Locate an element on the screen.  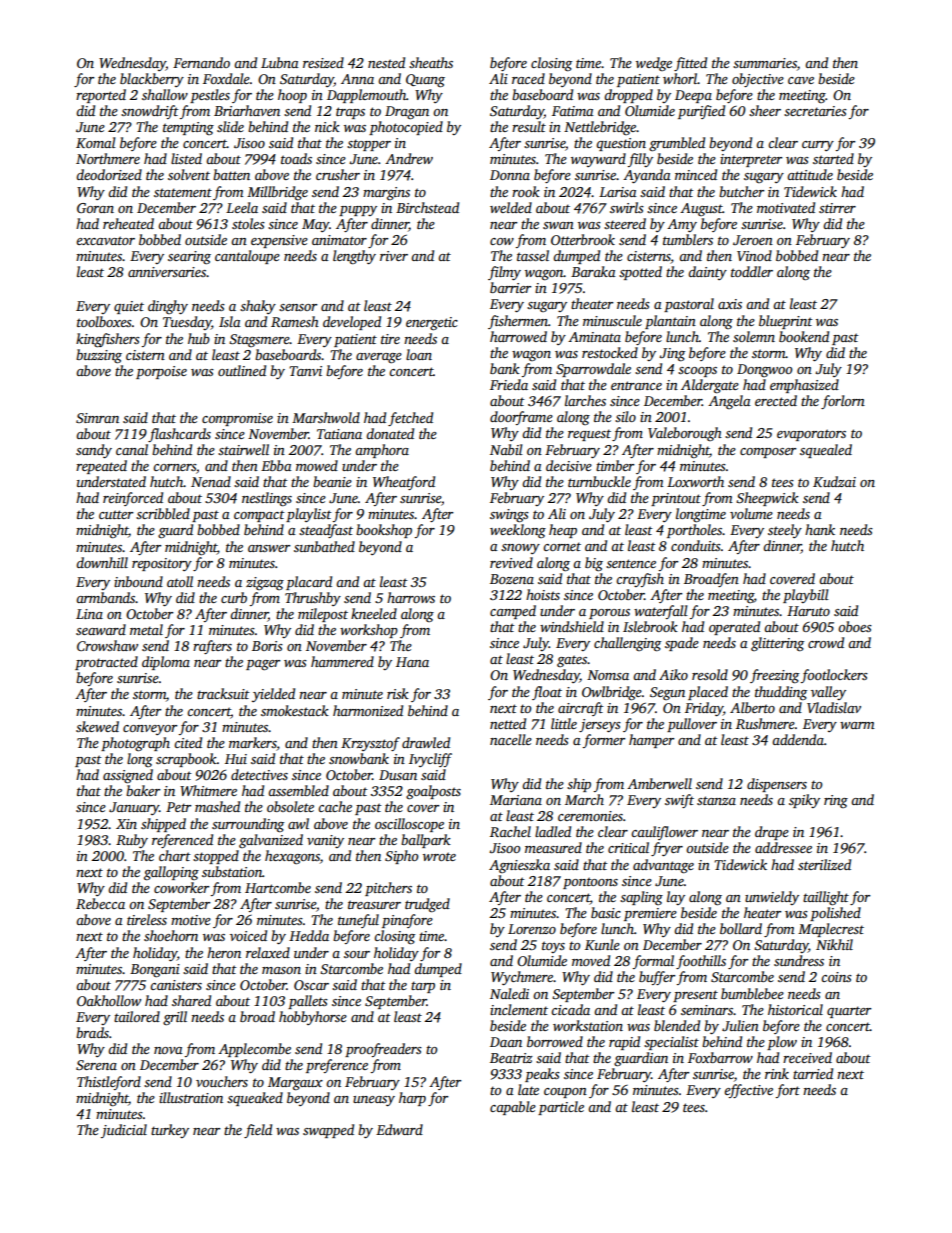
compromise is located at coordinates (237, 419).
